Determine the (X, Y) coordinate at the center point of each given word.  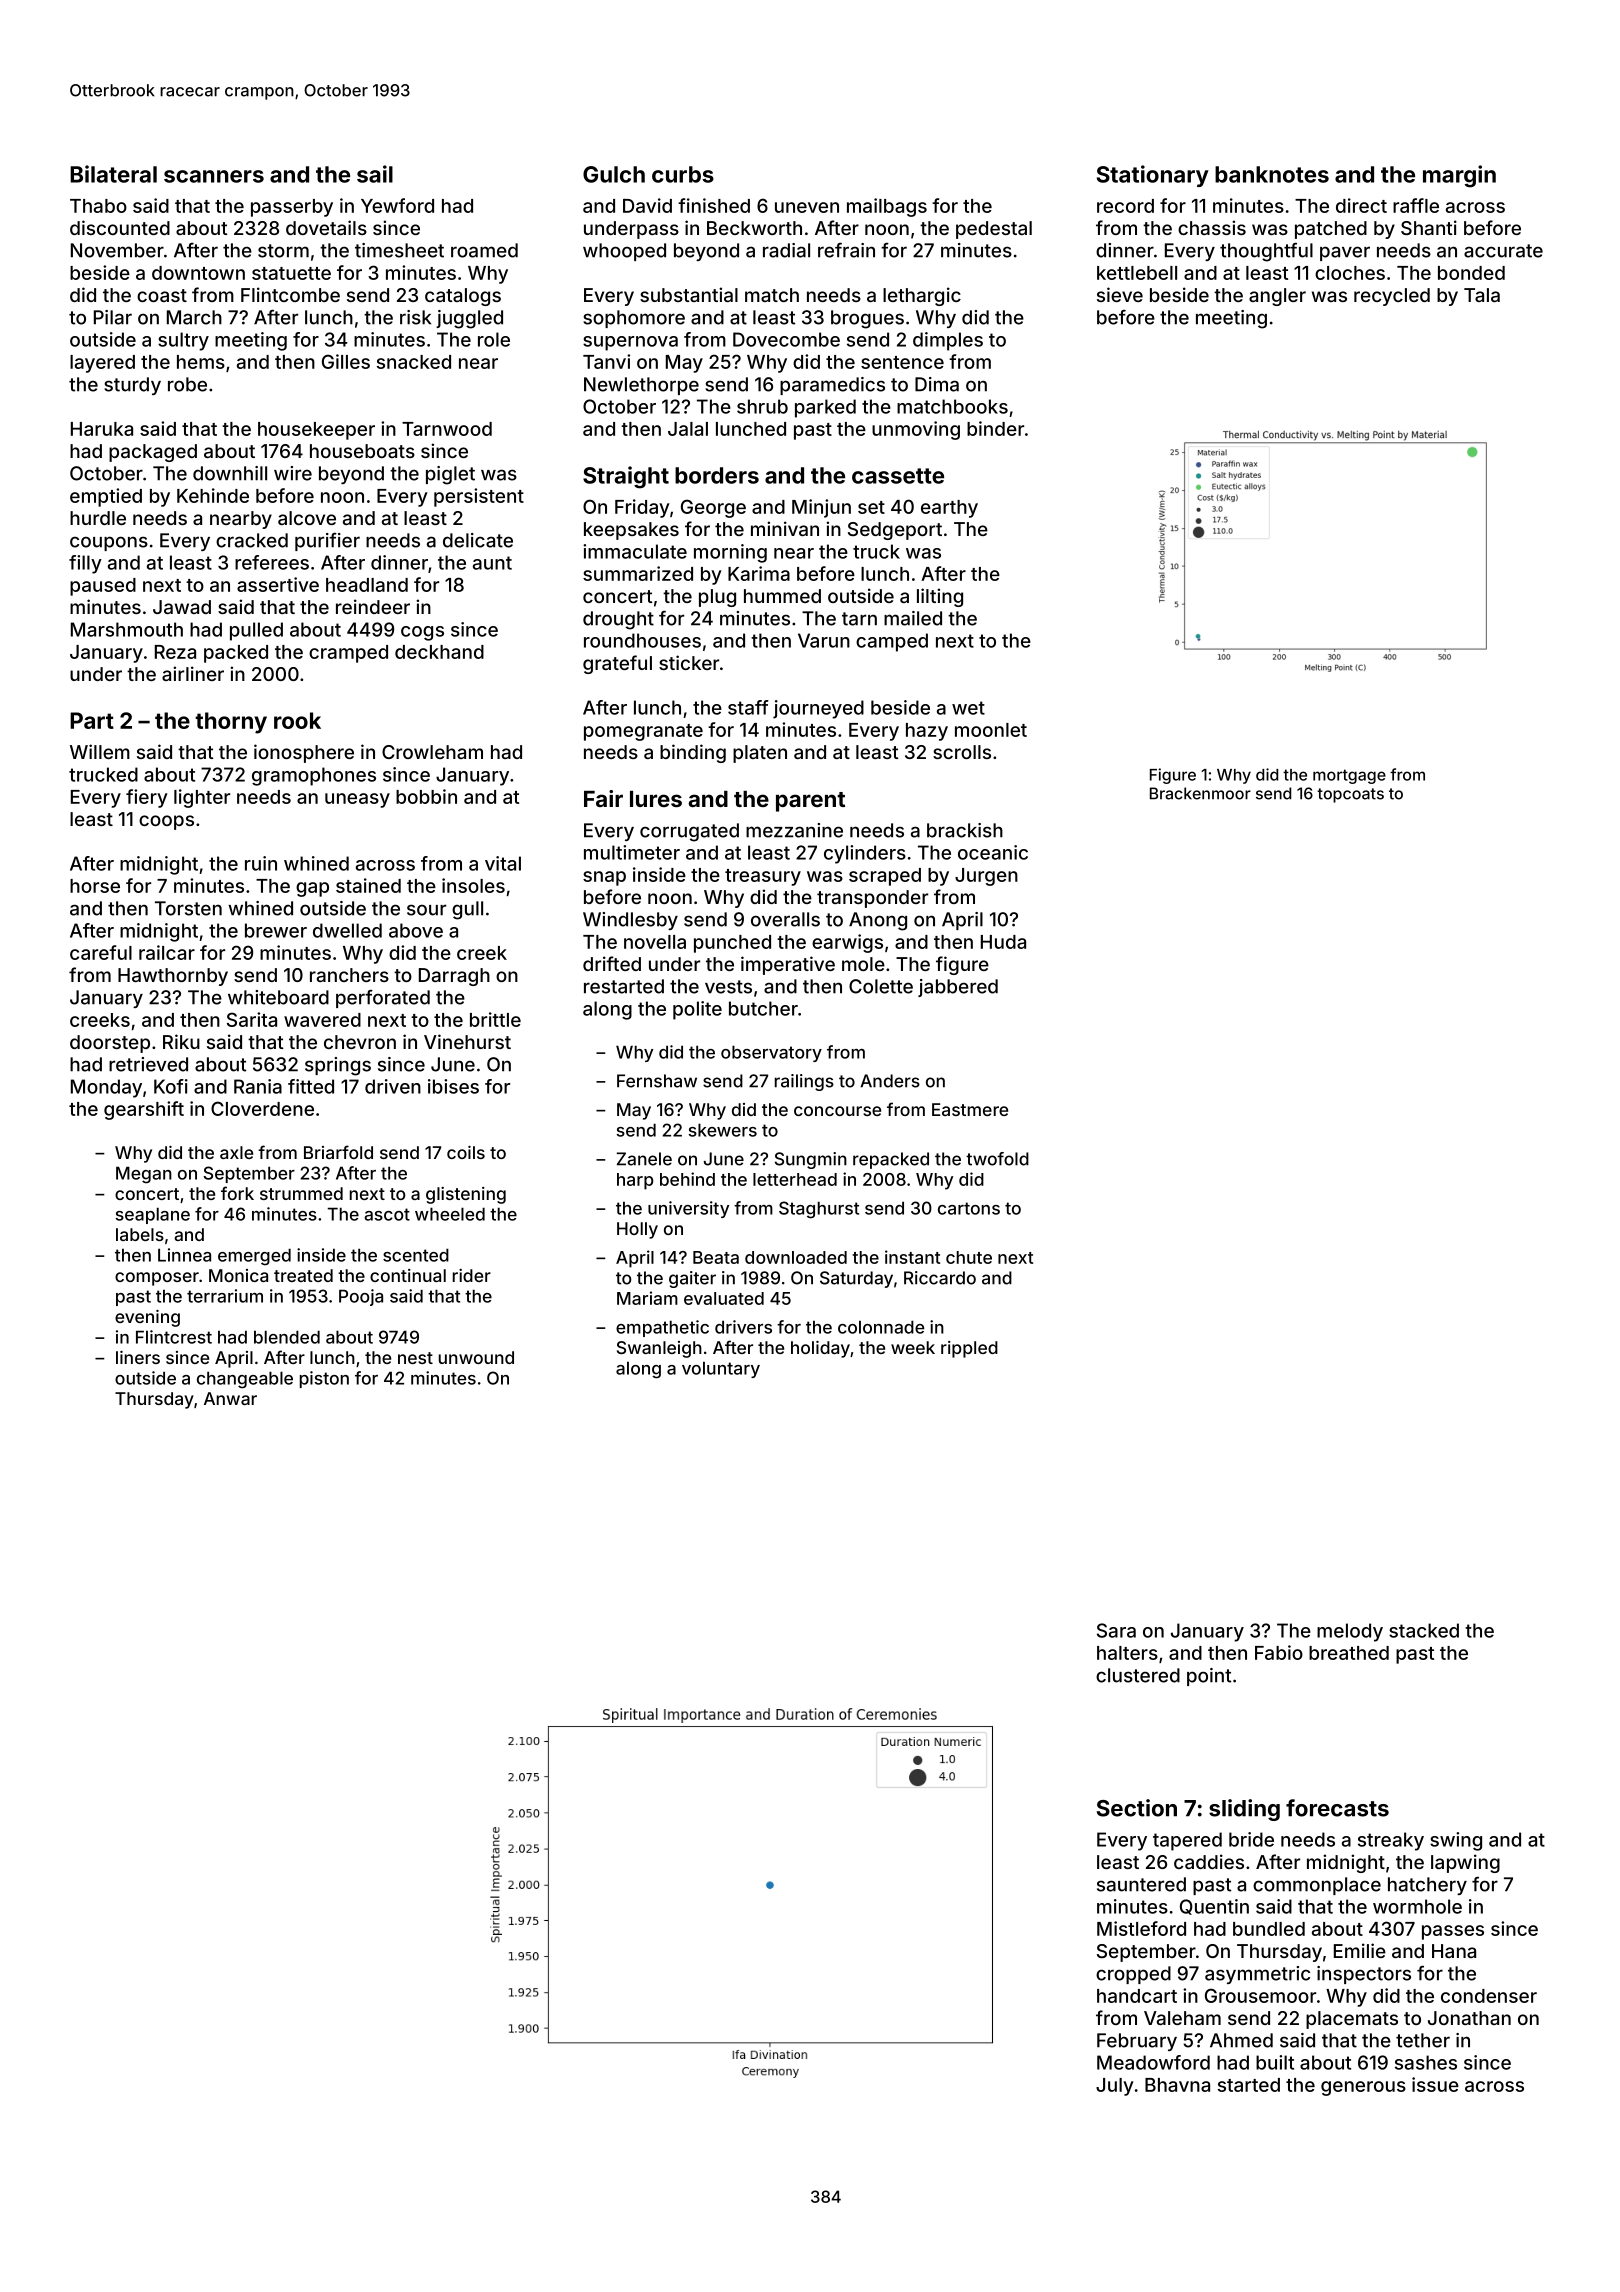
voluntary (721, 1370)
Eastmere (970, 1109)
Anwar (230, 1398)
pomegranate (643, 732)
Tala (1482, 295)
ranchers (349, 975)
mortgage (1349, 776)
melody (1350, 1632)
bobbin (426, 796)
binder (995, 428)
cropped (1133, 1975)
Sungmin (811, 1160)
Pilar (113, 317)
